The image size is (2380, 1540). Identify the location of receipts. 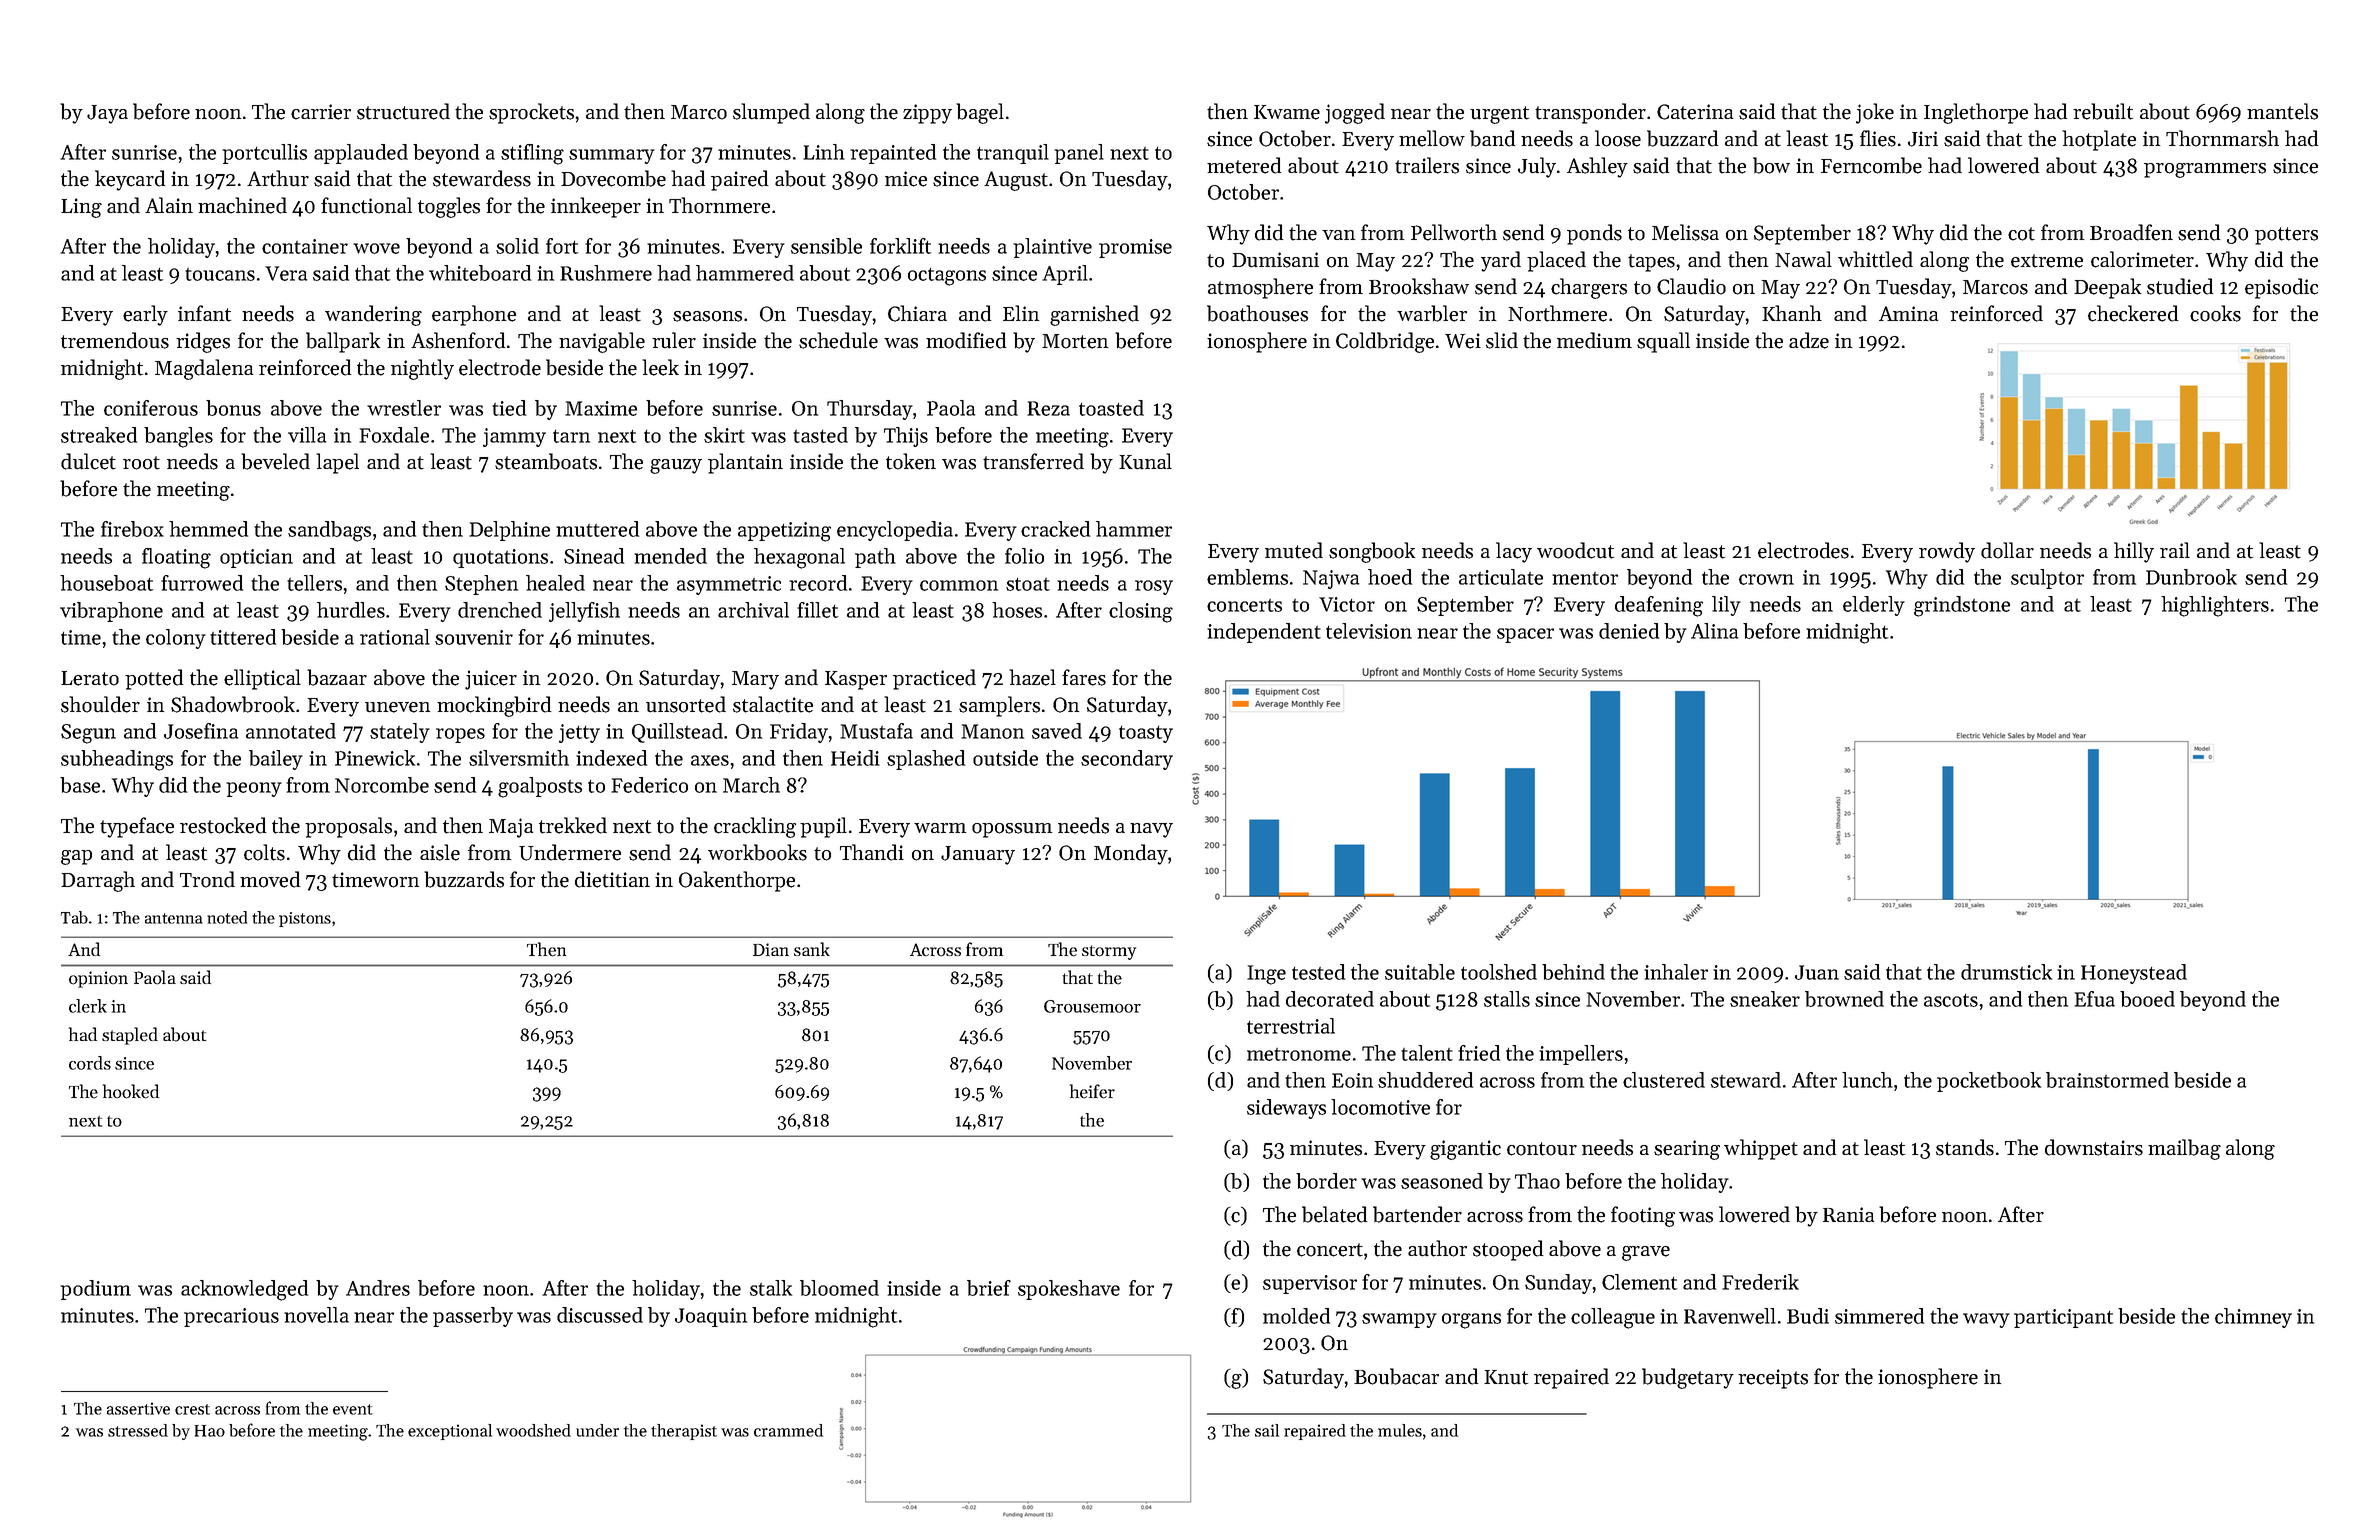
(1773, 1379).
